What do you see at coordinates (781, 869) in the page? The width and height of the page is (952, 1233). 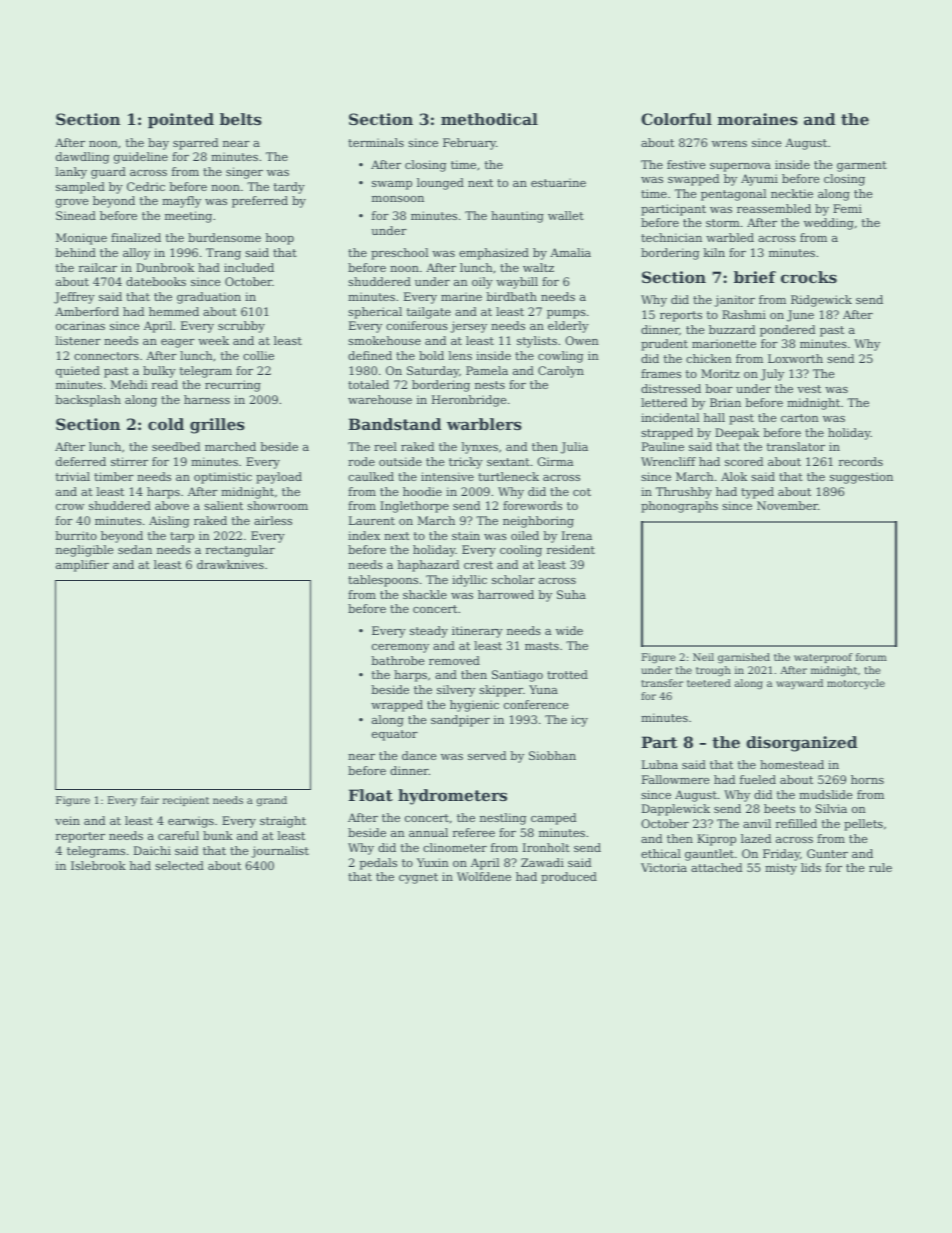 I see `misty` at bounding box center [781, 869].
